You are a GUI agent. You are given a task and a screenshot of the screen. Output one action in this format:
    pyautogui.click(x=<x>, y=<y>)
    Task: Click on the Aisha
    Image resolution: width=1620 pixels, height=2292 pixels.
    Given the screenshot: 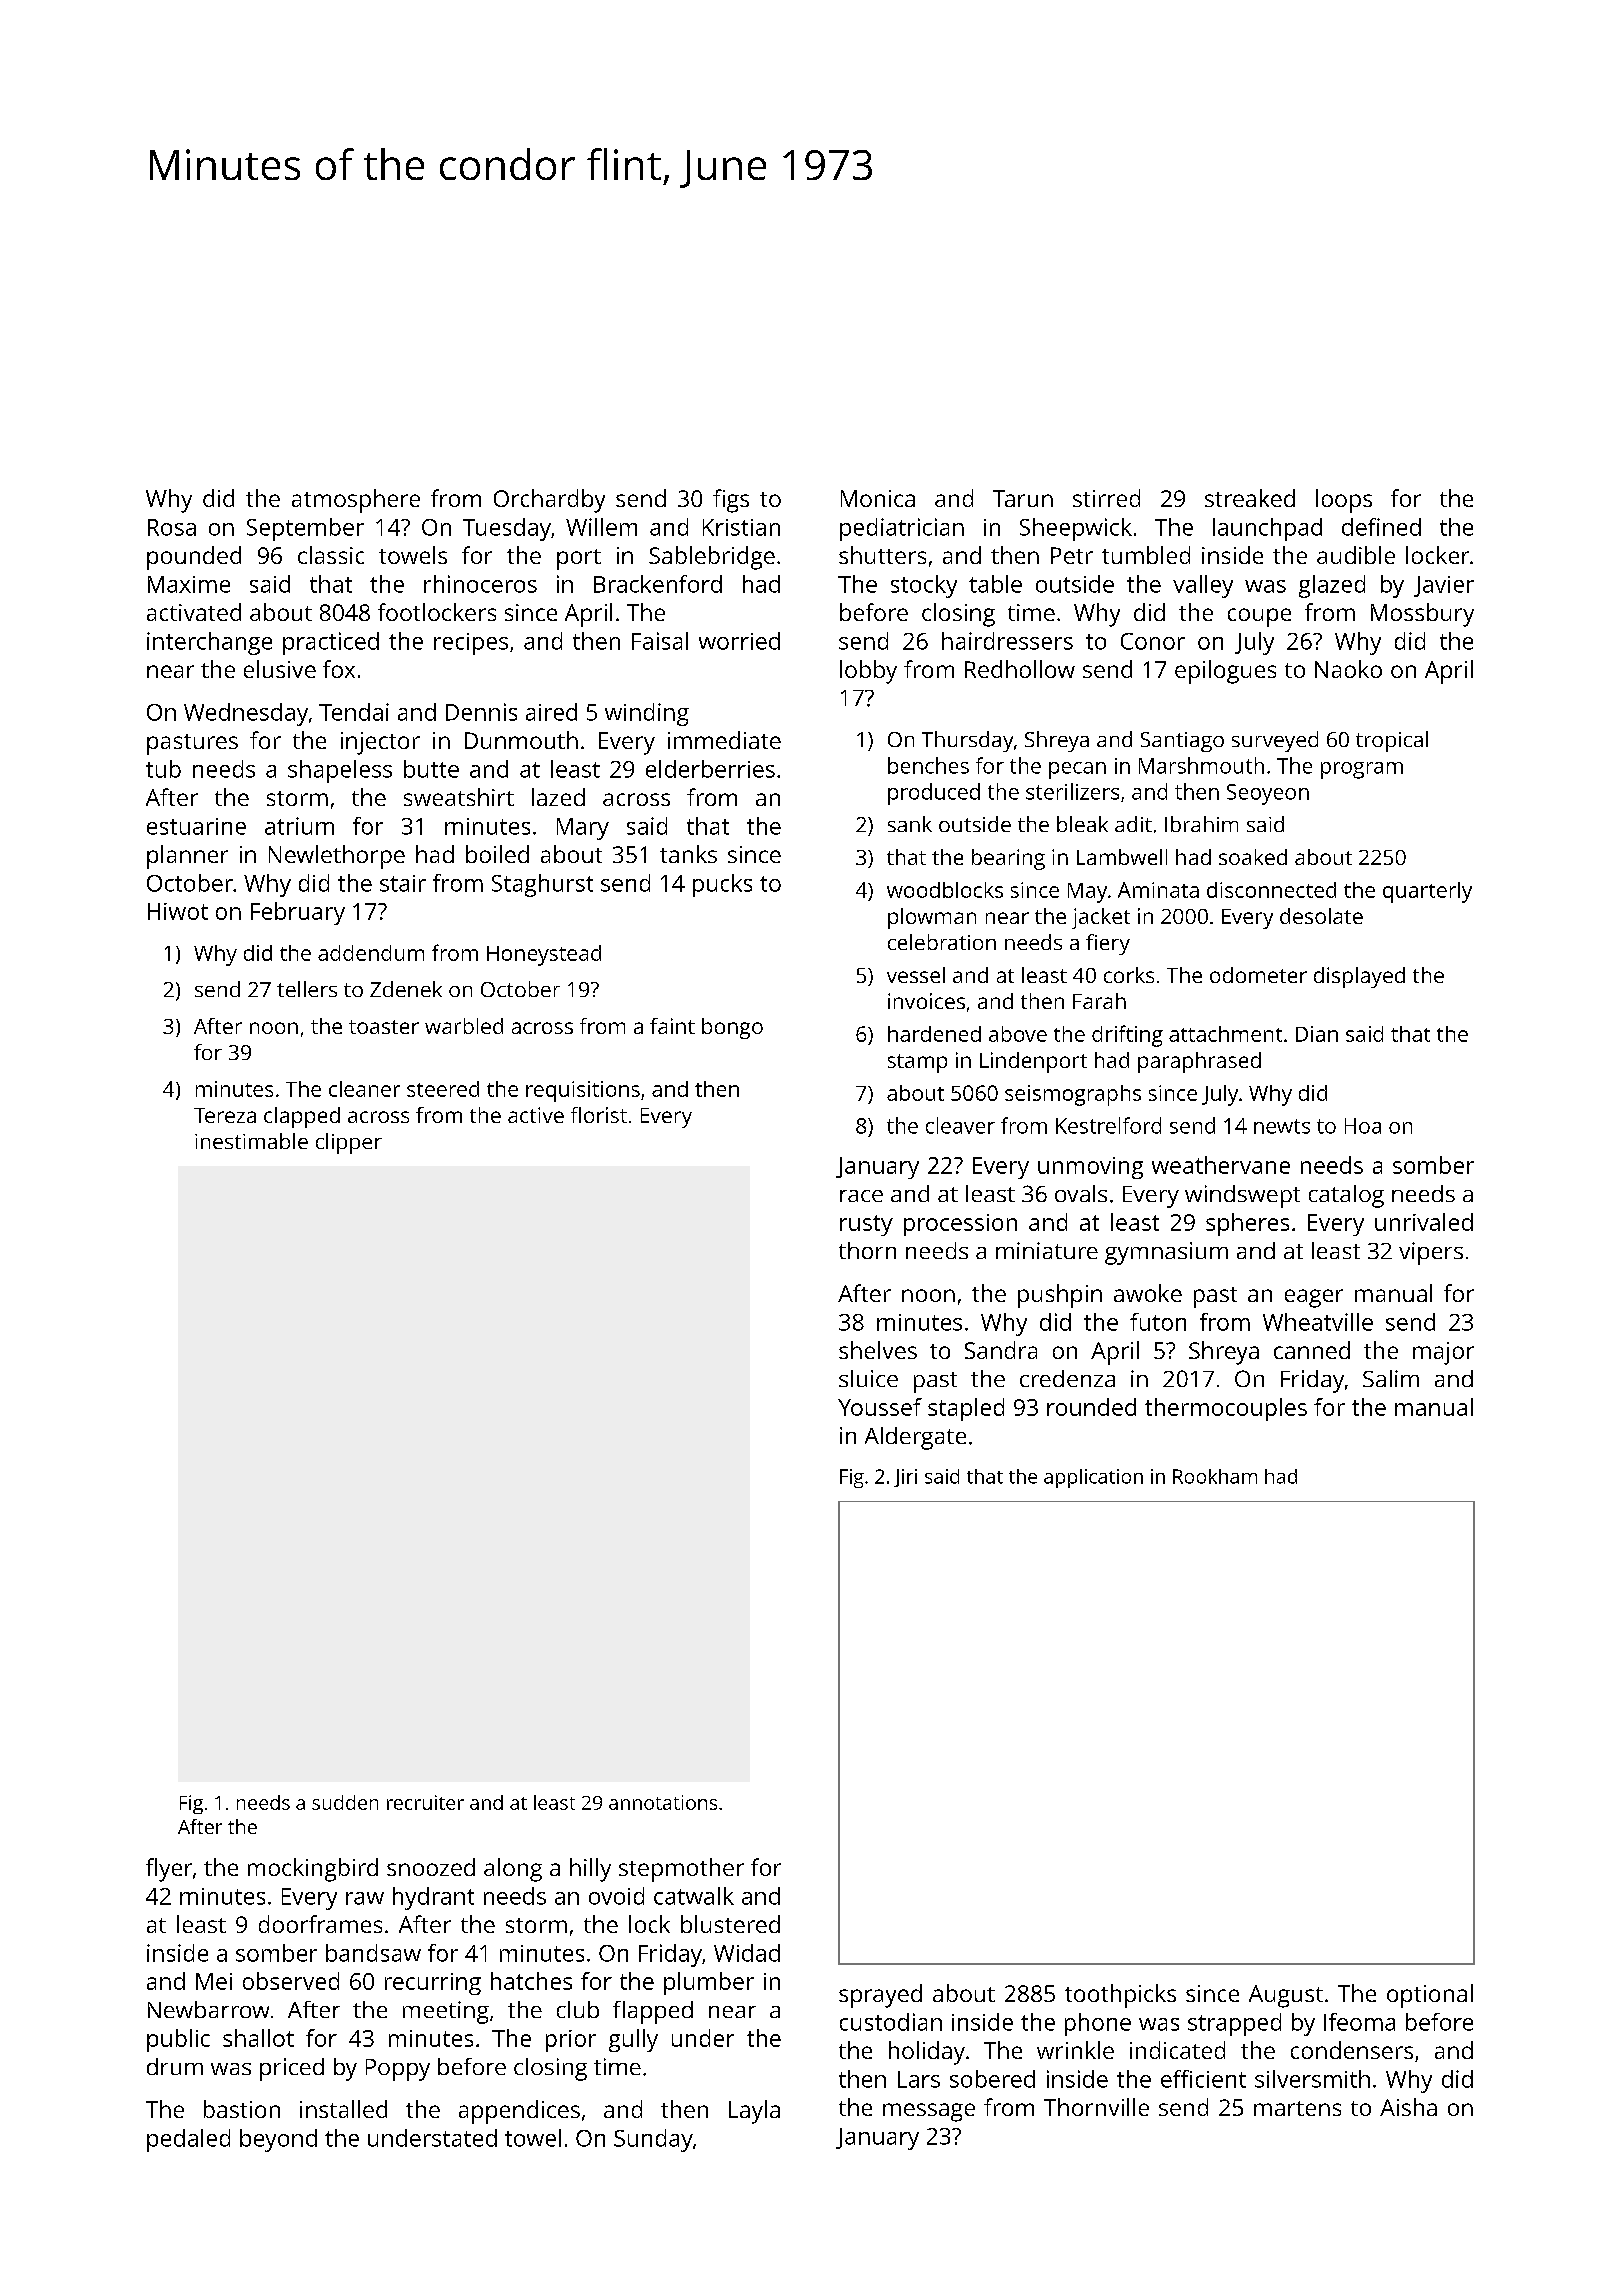 What is the action you would take?
    pyautogui.click(x=1408, y=2107)
